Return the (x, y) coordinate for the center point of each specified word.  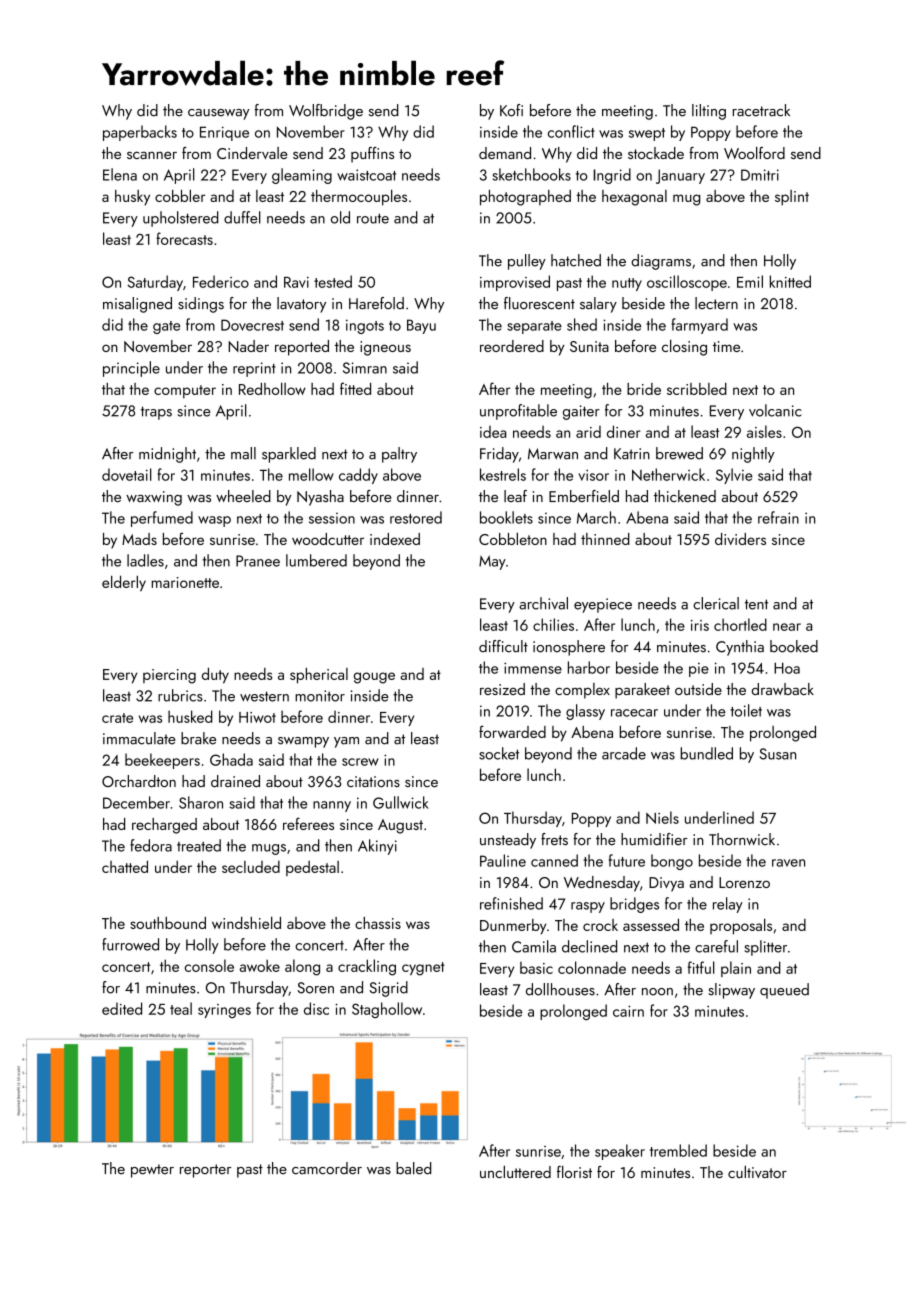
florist (574, 1171)
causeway (219, 114)
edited (122, 1008)
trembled (678, 1150)
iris (700, 625)
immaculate (139, 738)
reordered (512, 346)
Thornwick (742, 839)
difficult (503, 646)
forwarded (512, 731)
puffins (372, 155)
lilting (709, 112)
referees (308, 823)
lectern (716, 303)
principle (131, 369)
